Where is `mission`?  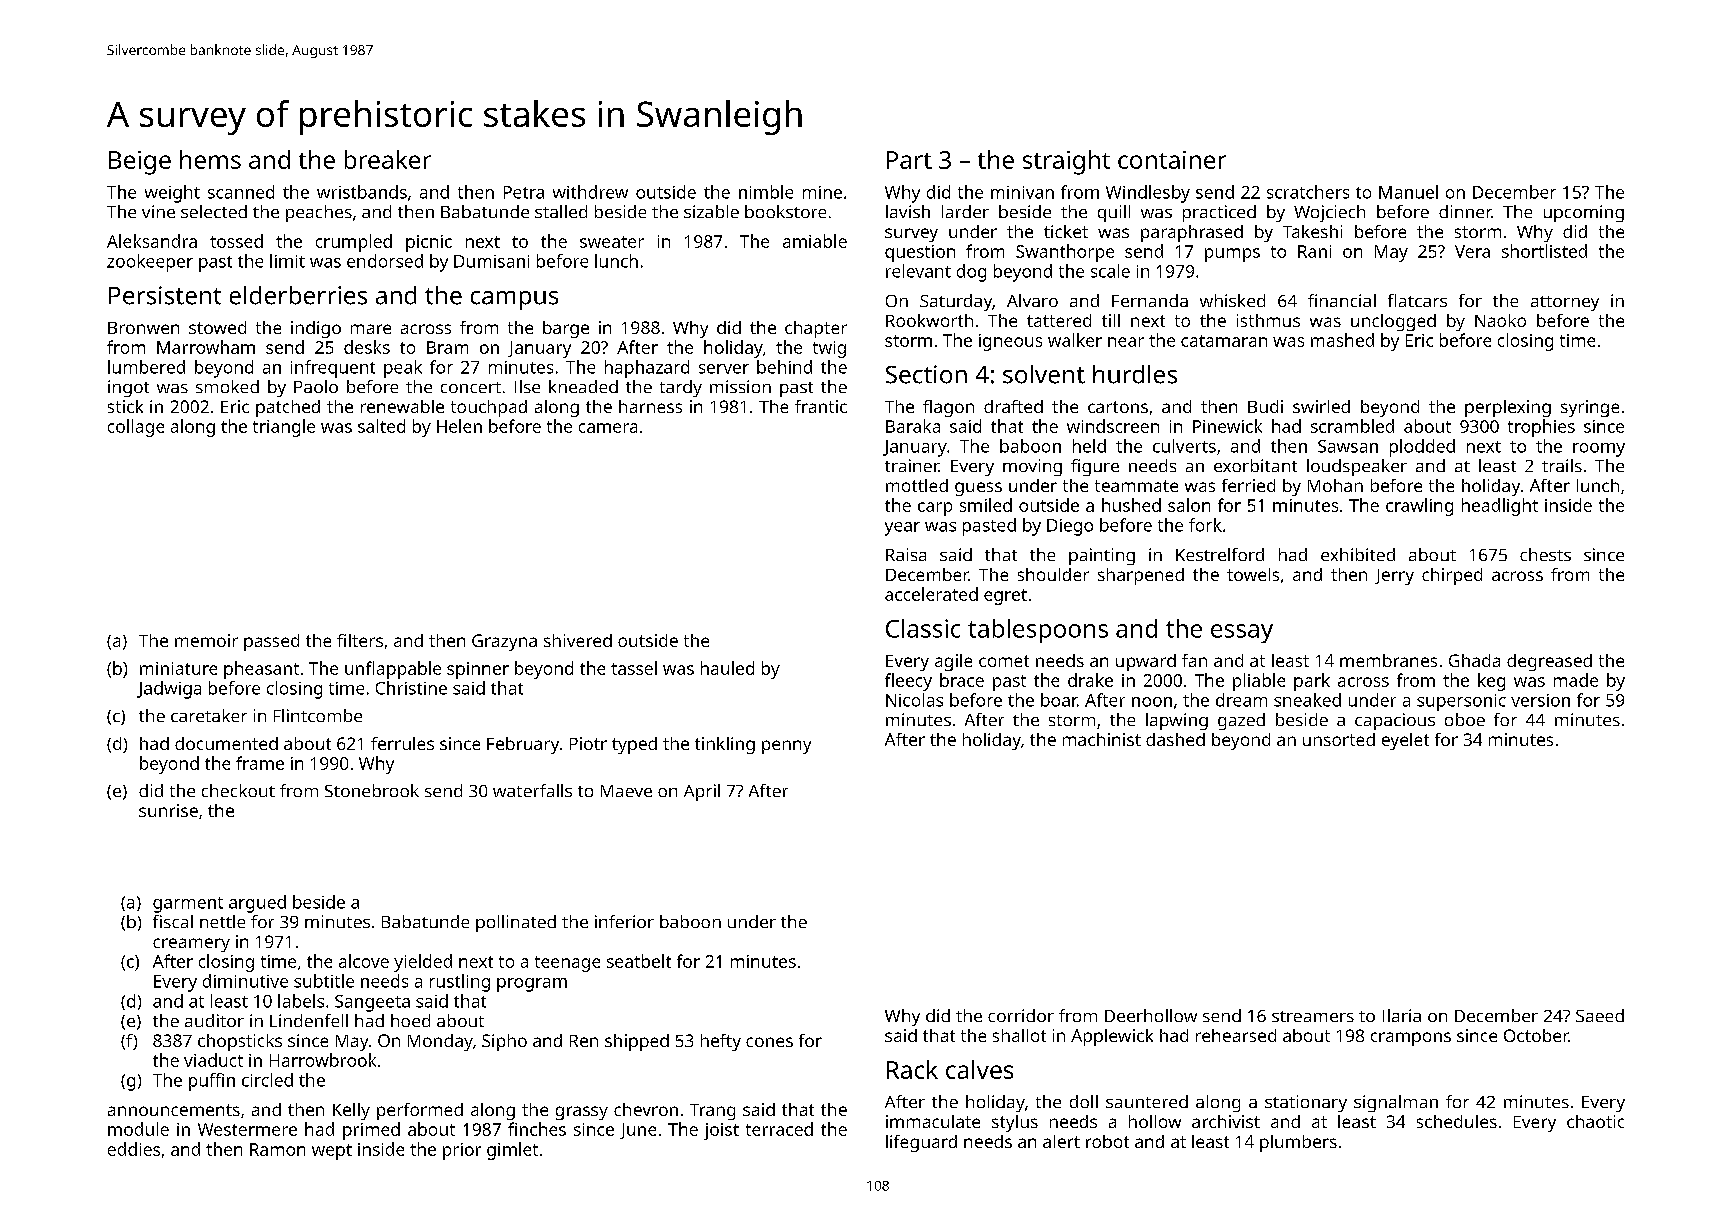
mission is located at coordinates (740, 386).
